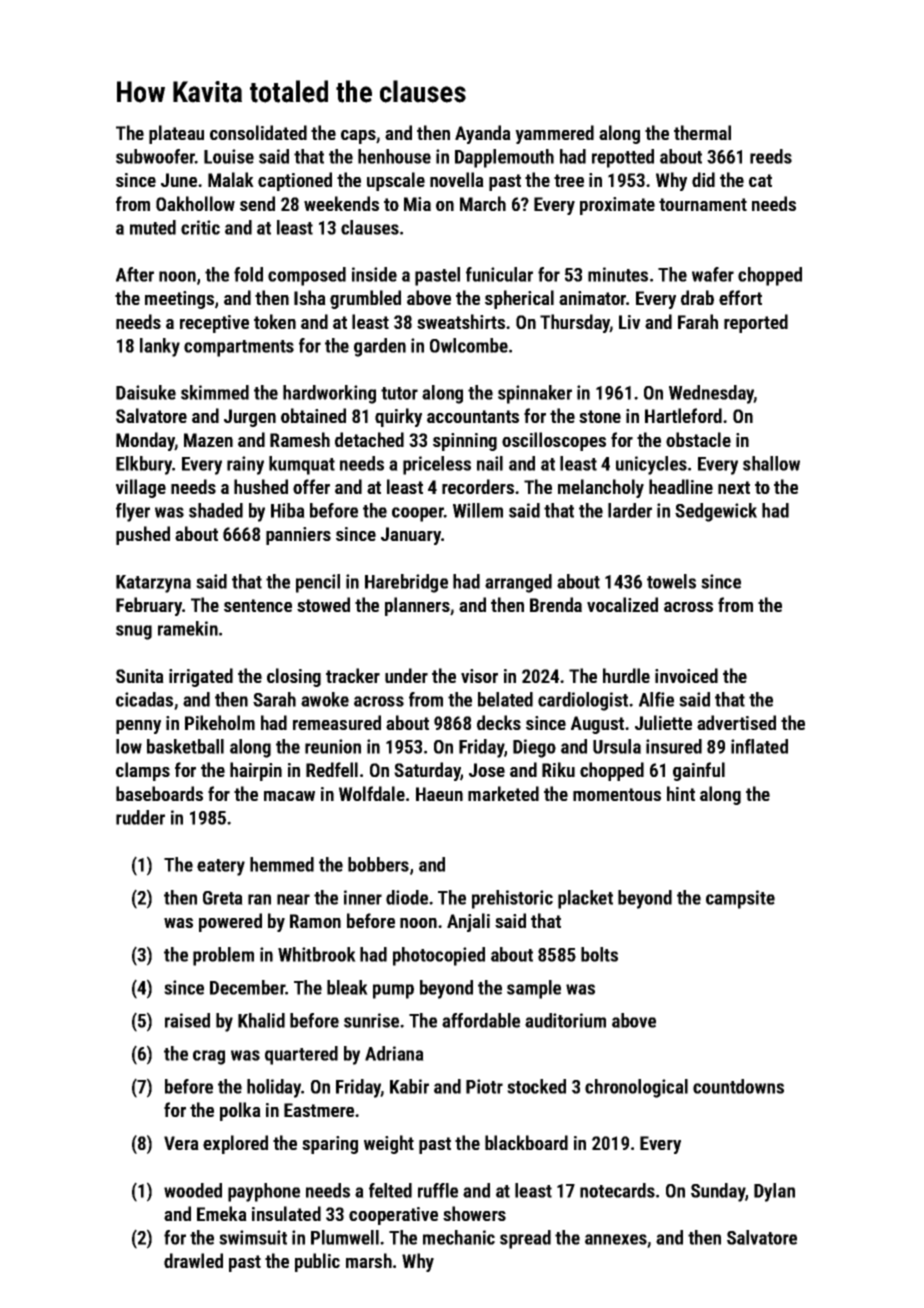  What do you see at coordinates (155, 156) in the document?
I see `subwoofer` at bounding box center [155, 156].
